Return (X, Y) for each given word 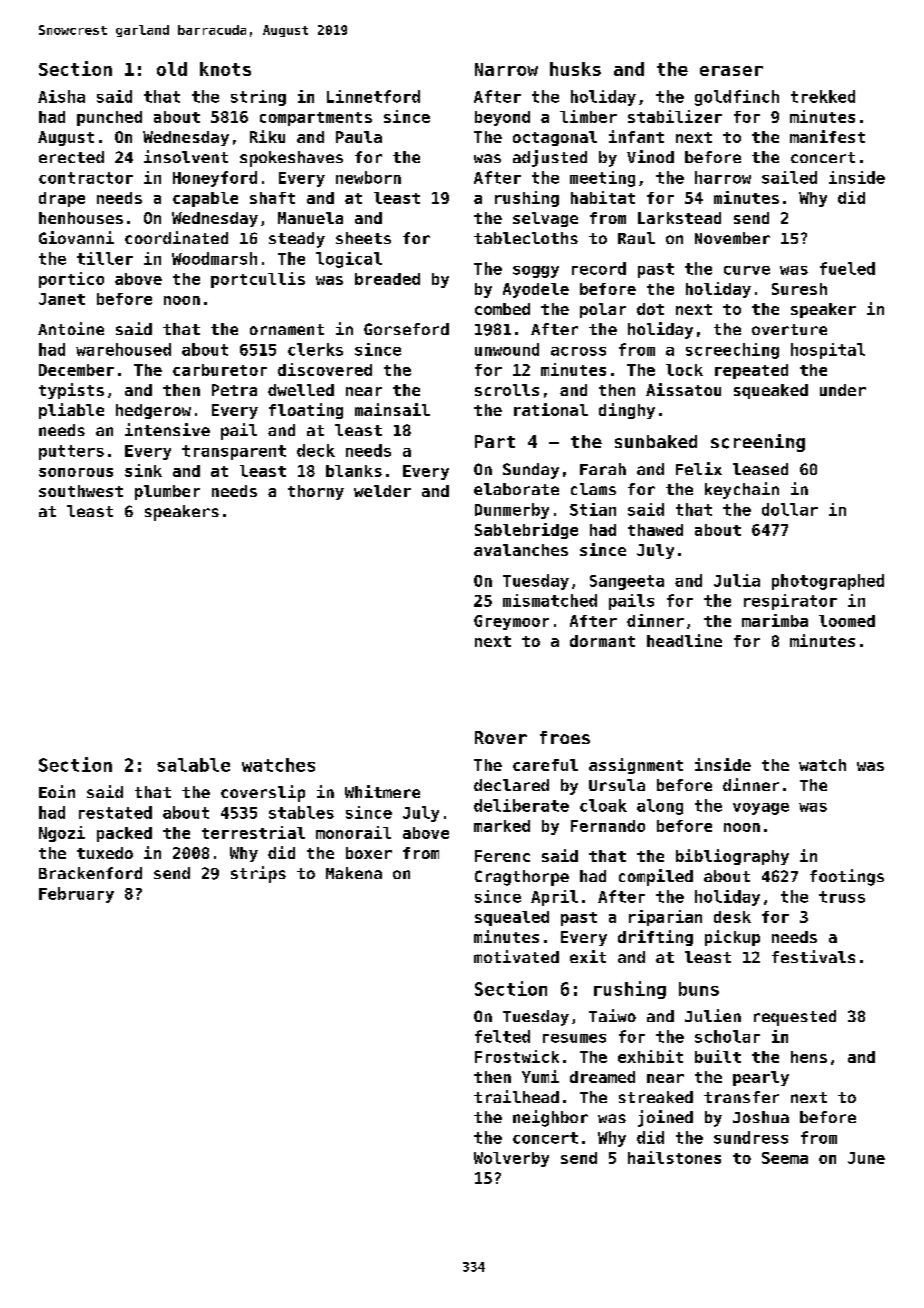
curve (747, 270)
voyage (761, 809)
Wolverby (511, 1159)
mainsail (392, 409)
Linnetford (373, 96)
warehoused (123, 349)
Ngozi (62, 834)
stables (301, 812)
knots (225, 69)
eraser (731, 71)
